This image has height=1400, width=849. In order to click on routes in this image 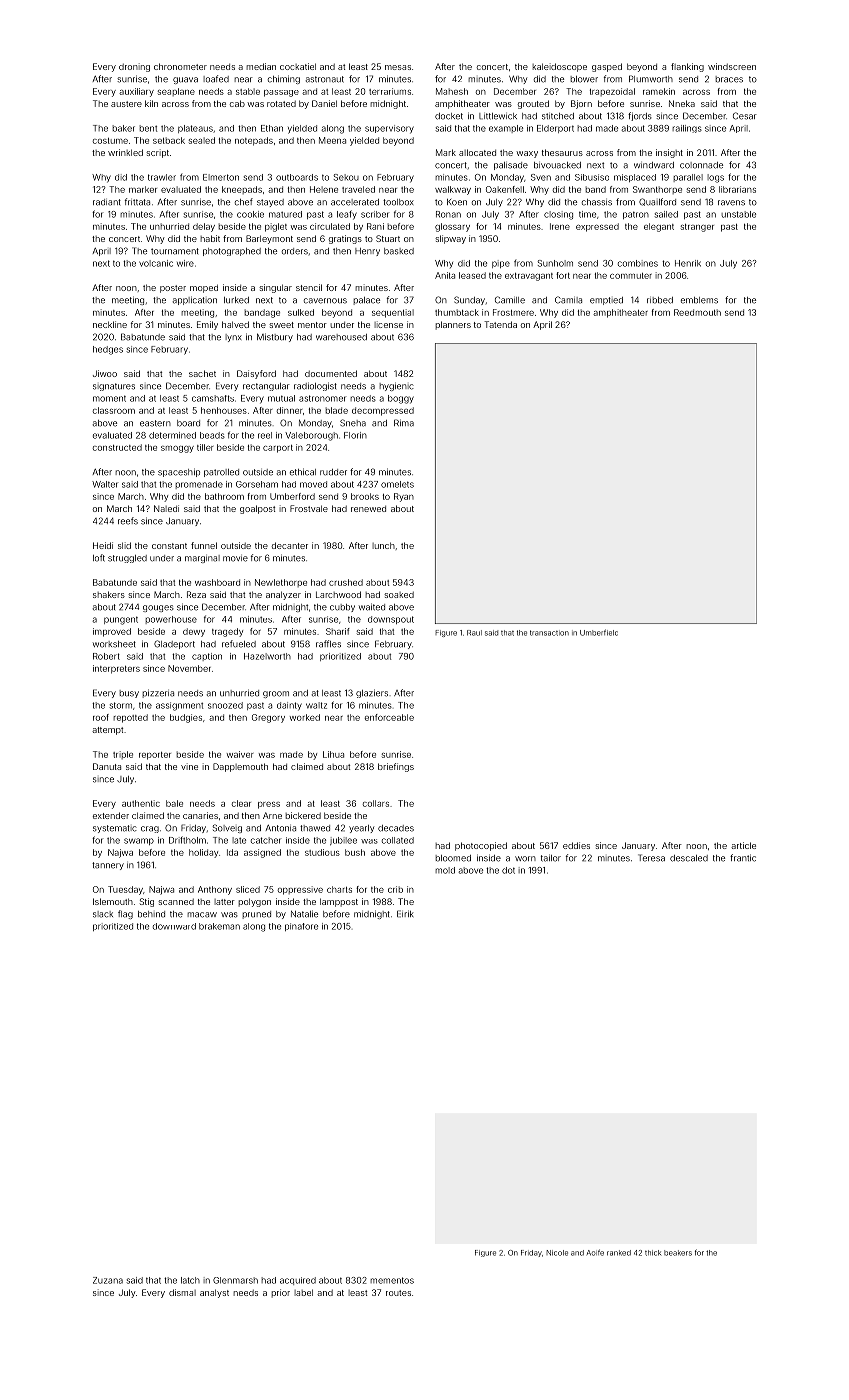, I will do `click(398, 1293)`.
